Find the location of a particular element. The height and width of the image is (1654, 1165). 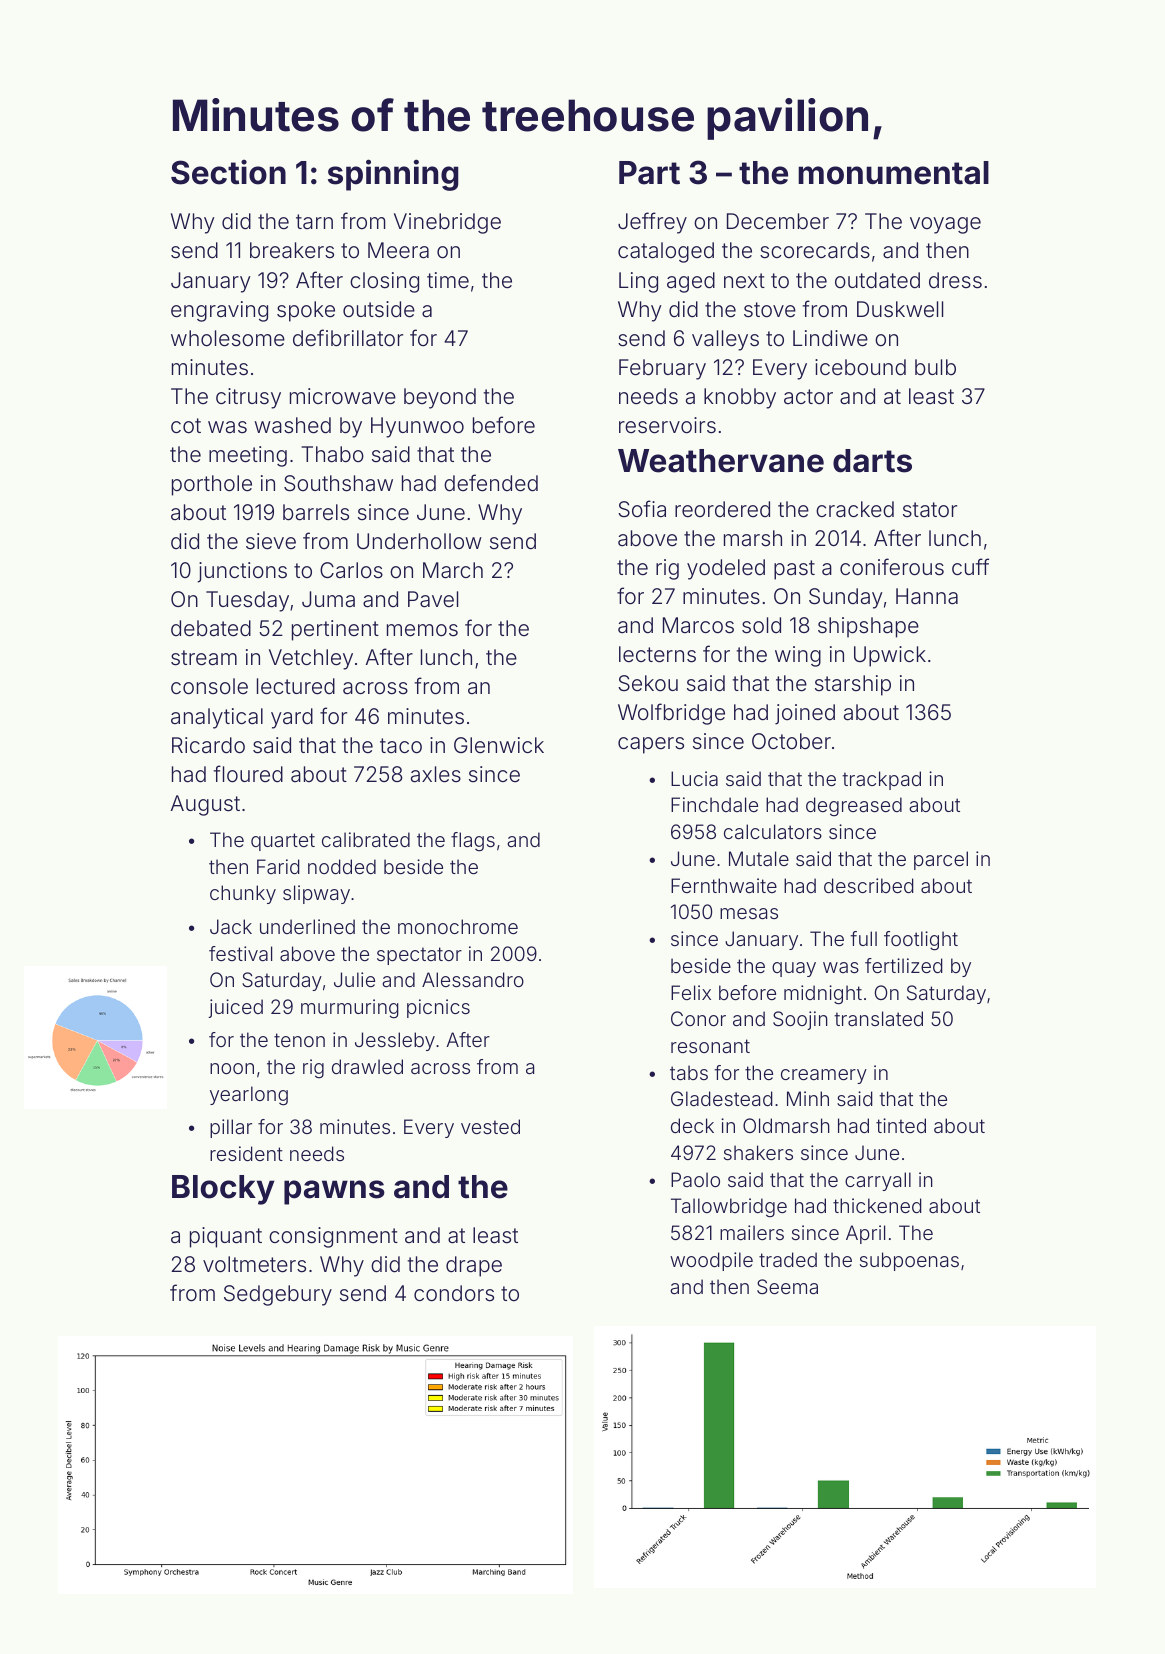

monumental is located at coordinates (893, 173).
